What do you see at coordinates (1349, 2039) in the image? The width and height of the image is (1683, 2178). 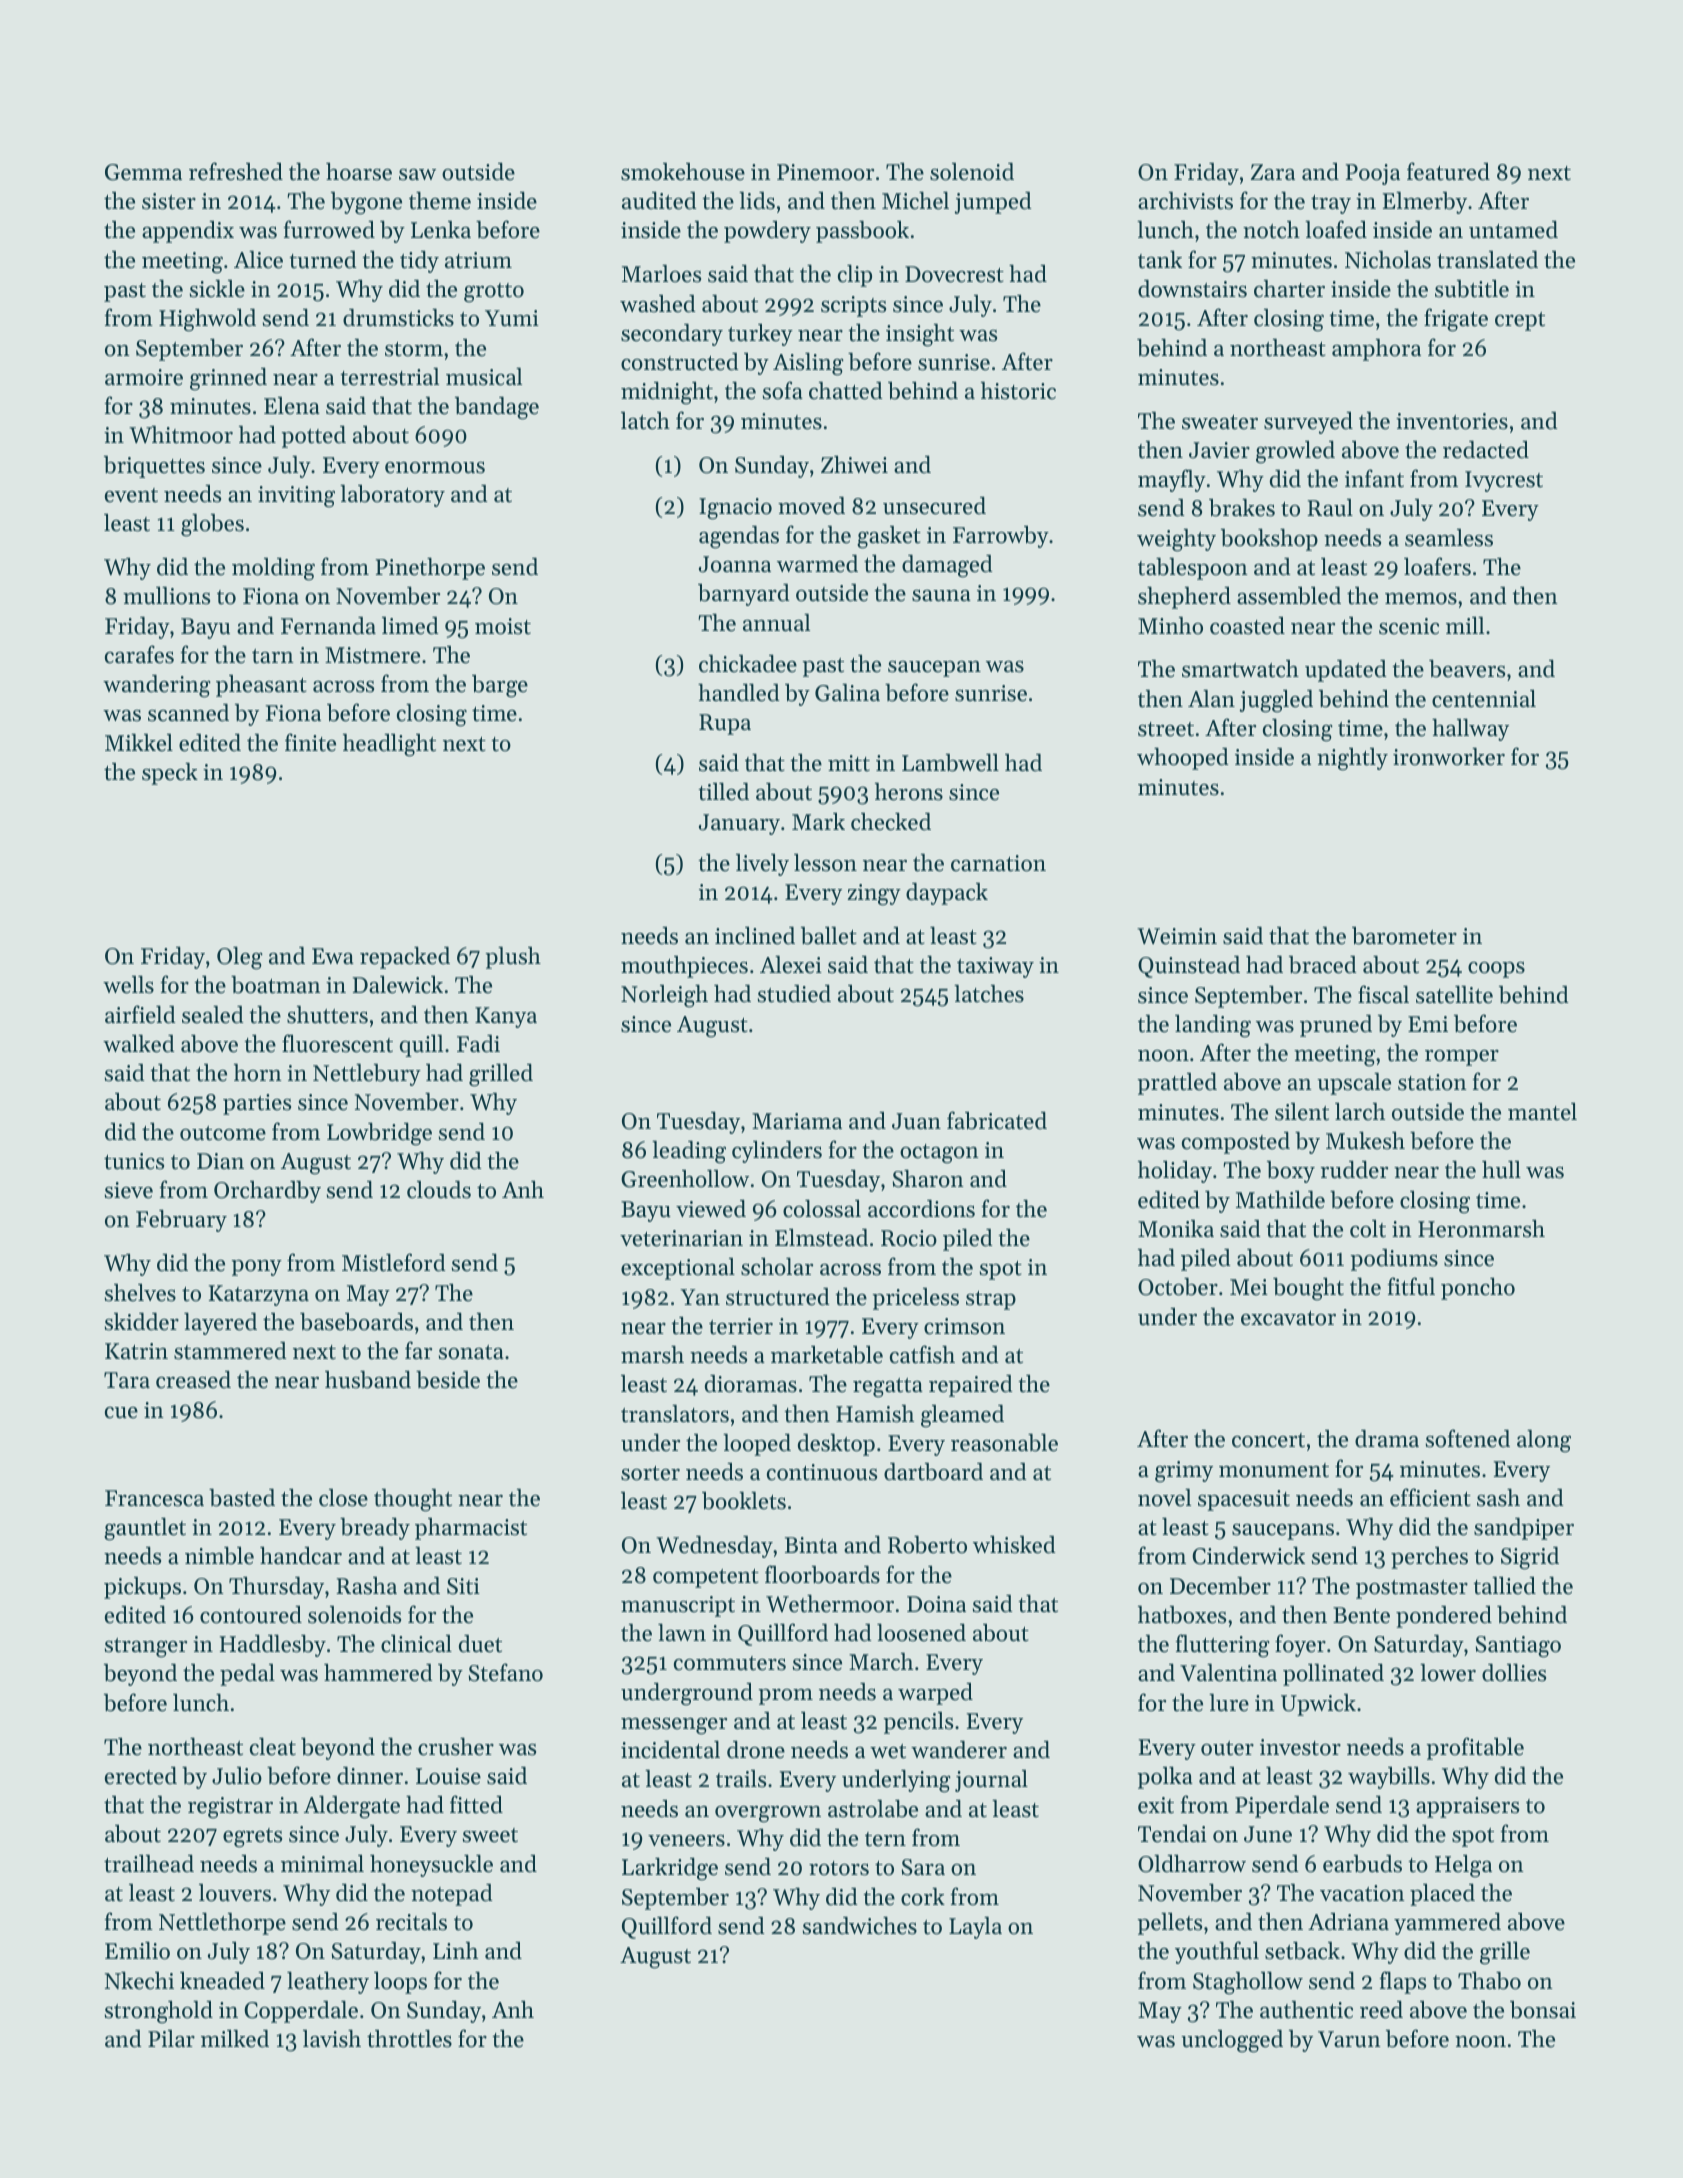 I see `Varun` at bounding box center [1349, 2039].
